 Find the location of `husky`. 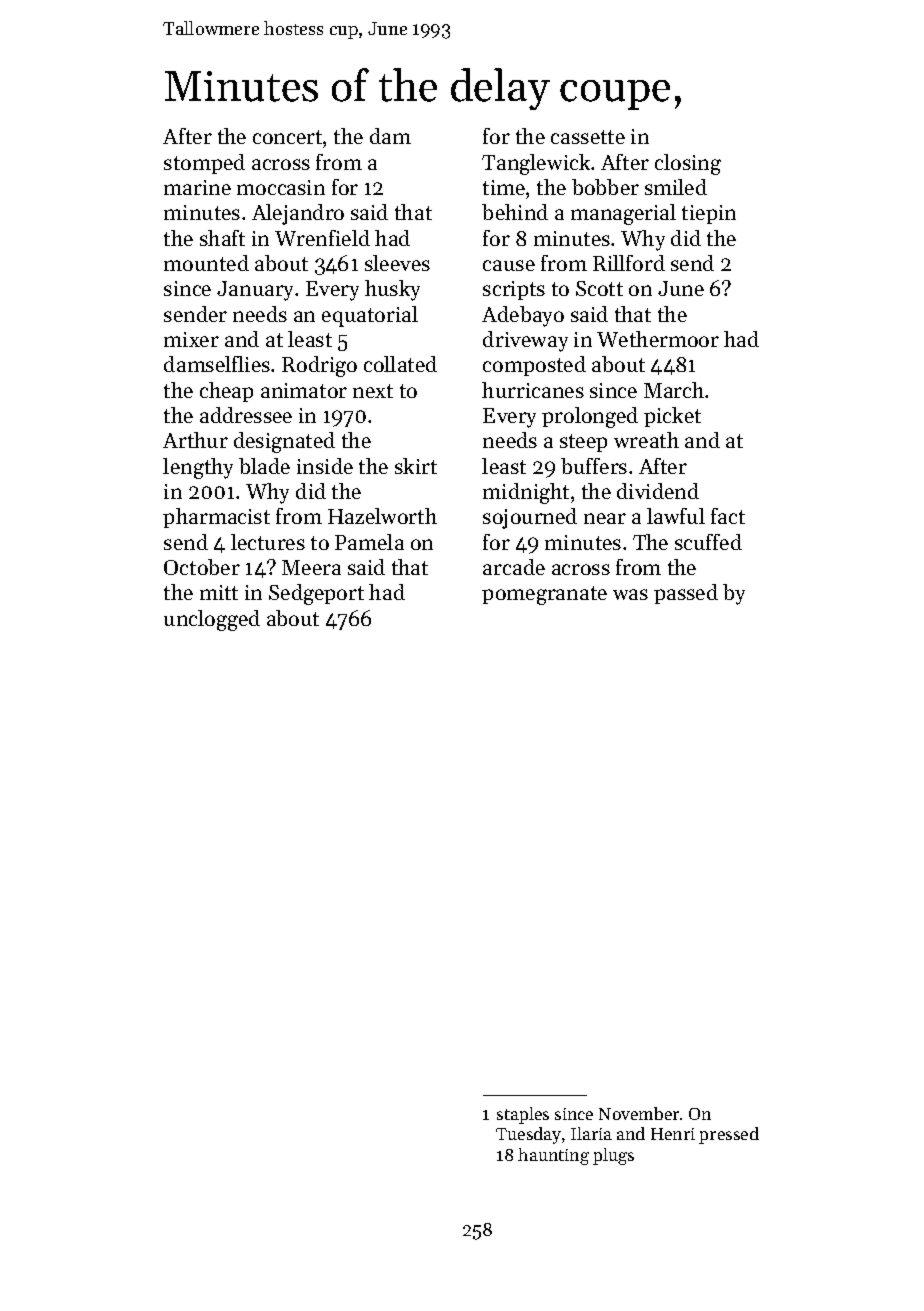

husky is located at coordinates (392, 290).
